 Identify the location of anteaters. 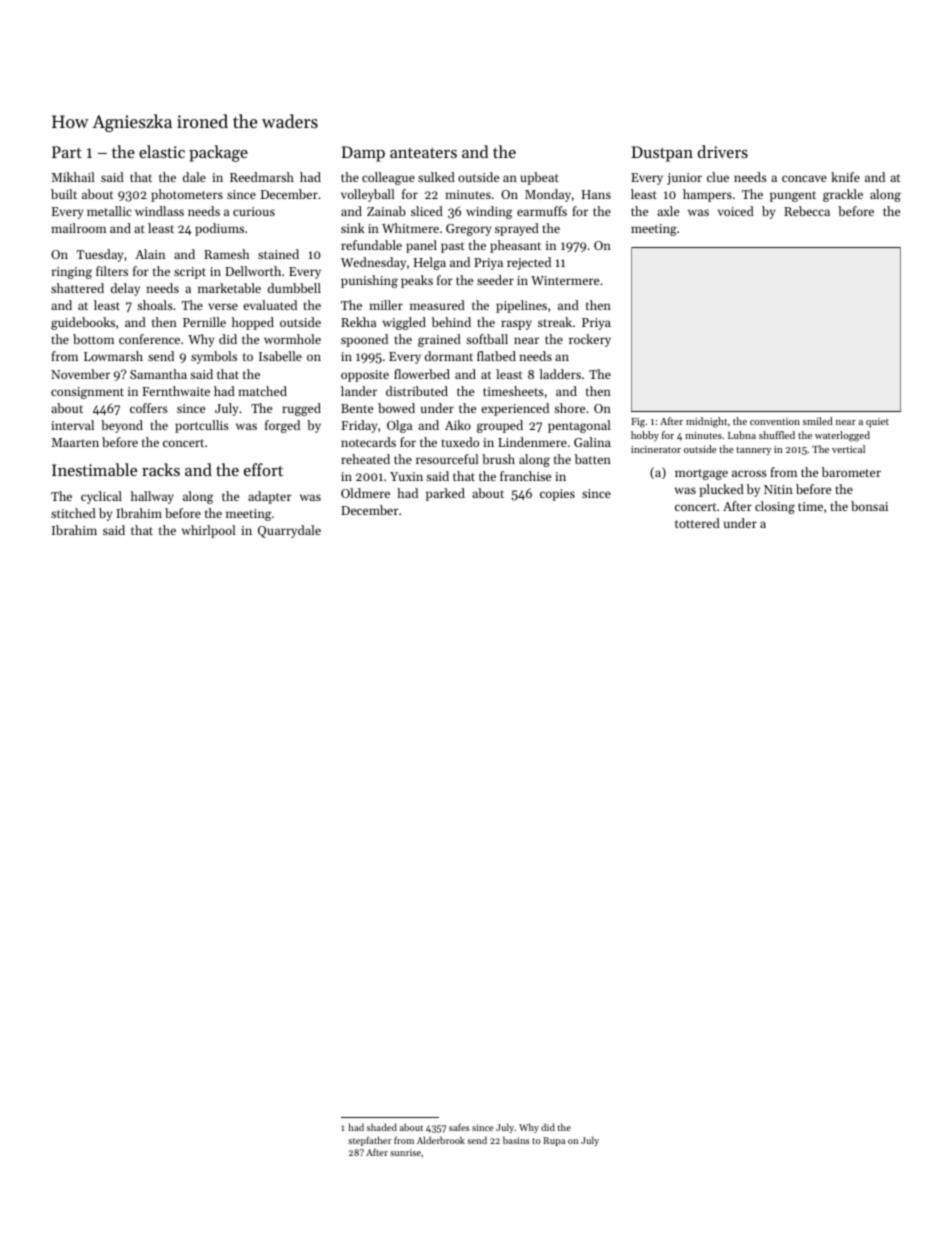
(423, 153).
